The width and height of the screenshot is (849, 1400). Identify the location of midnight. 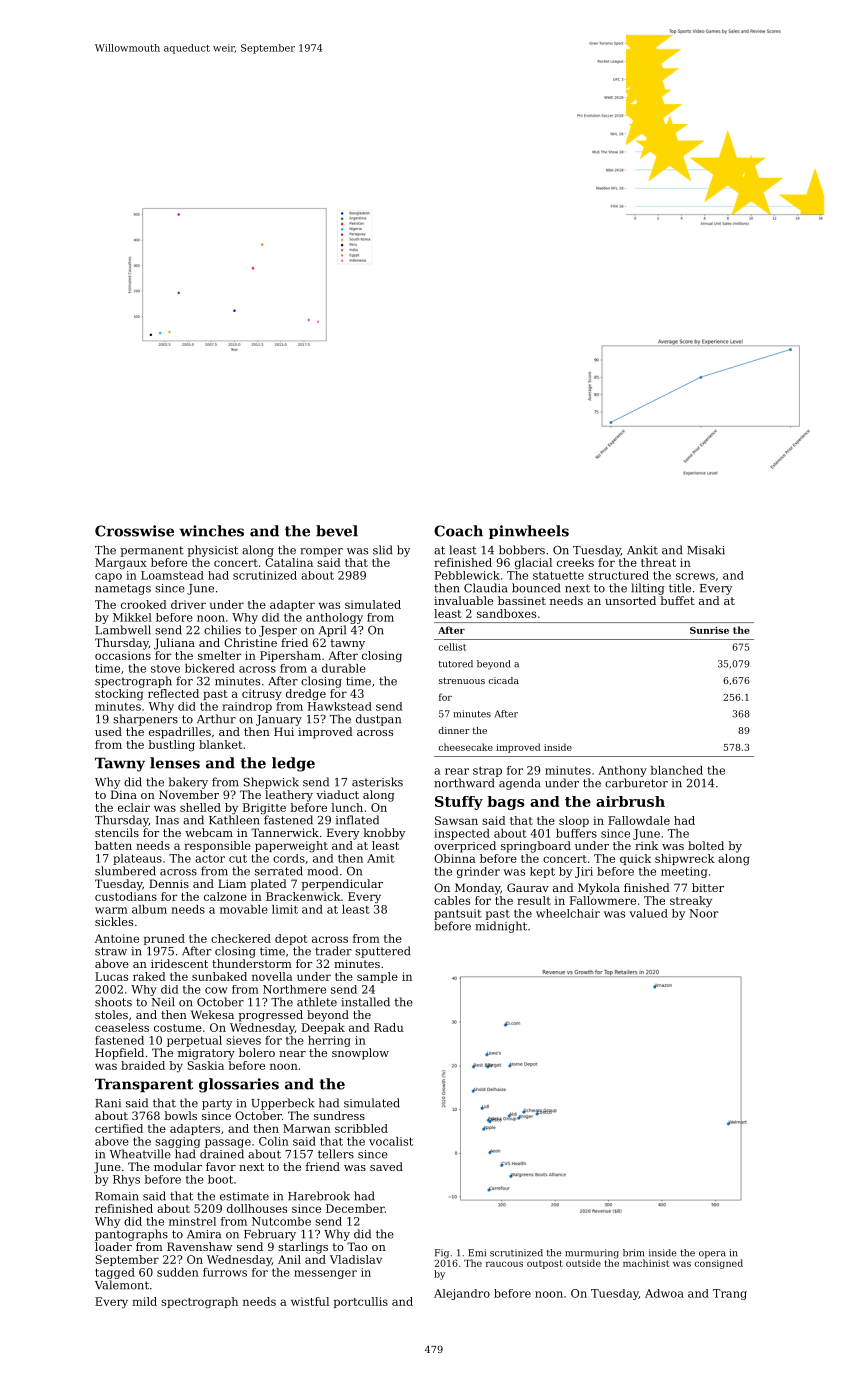
(501, 927).
